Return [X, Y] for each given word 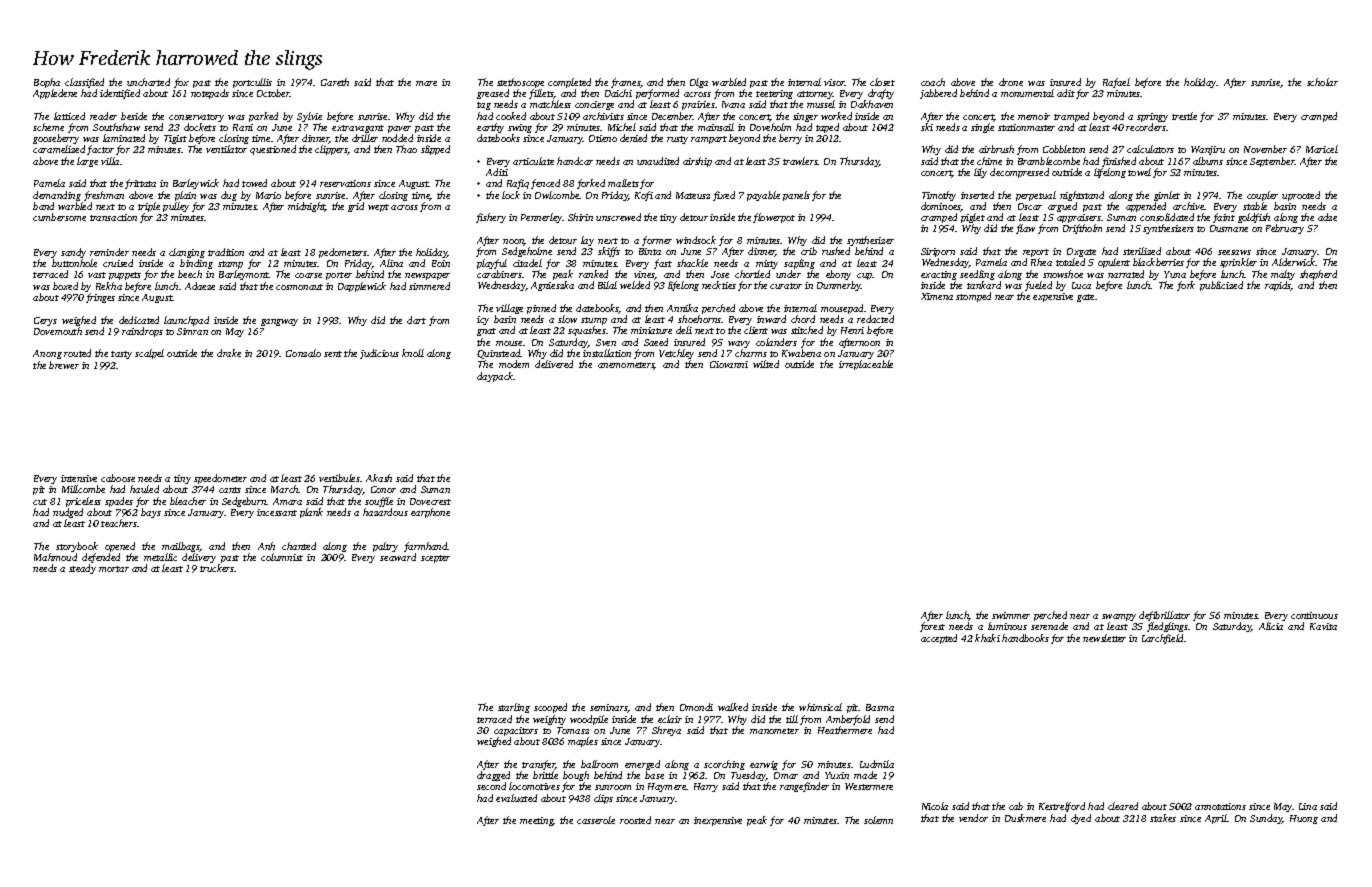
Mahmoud [55, 557]
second [491, 786]
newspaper [427, 276]
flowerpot [774, 218]
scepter [435, 559]
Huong [1304, 819]
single [982, 128]
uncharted [148, 82]
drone [1011, 82]
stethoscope [520, 83]
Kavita [1323, 626]
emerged [642, 765]
